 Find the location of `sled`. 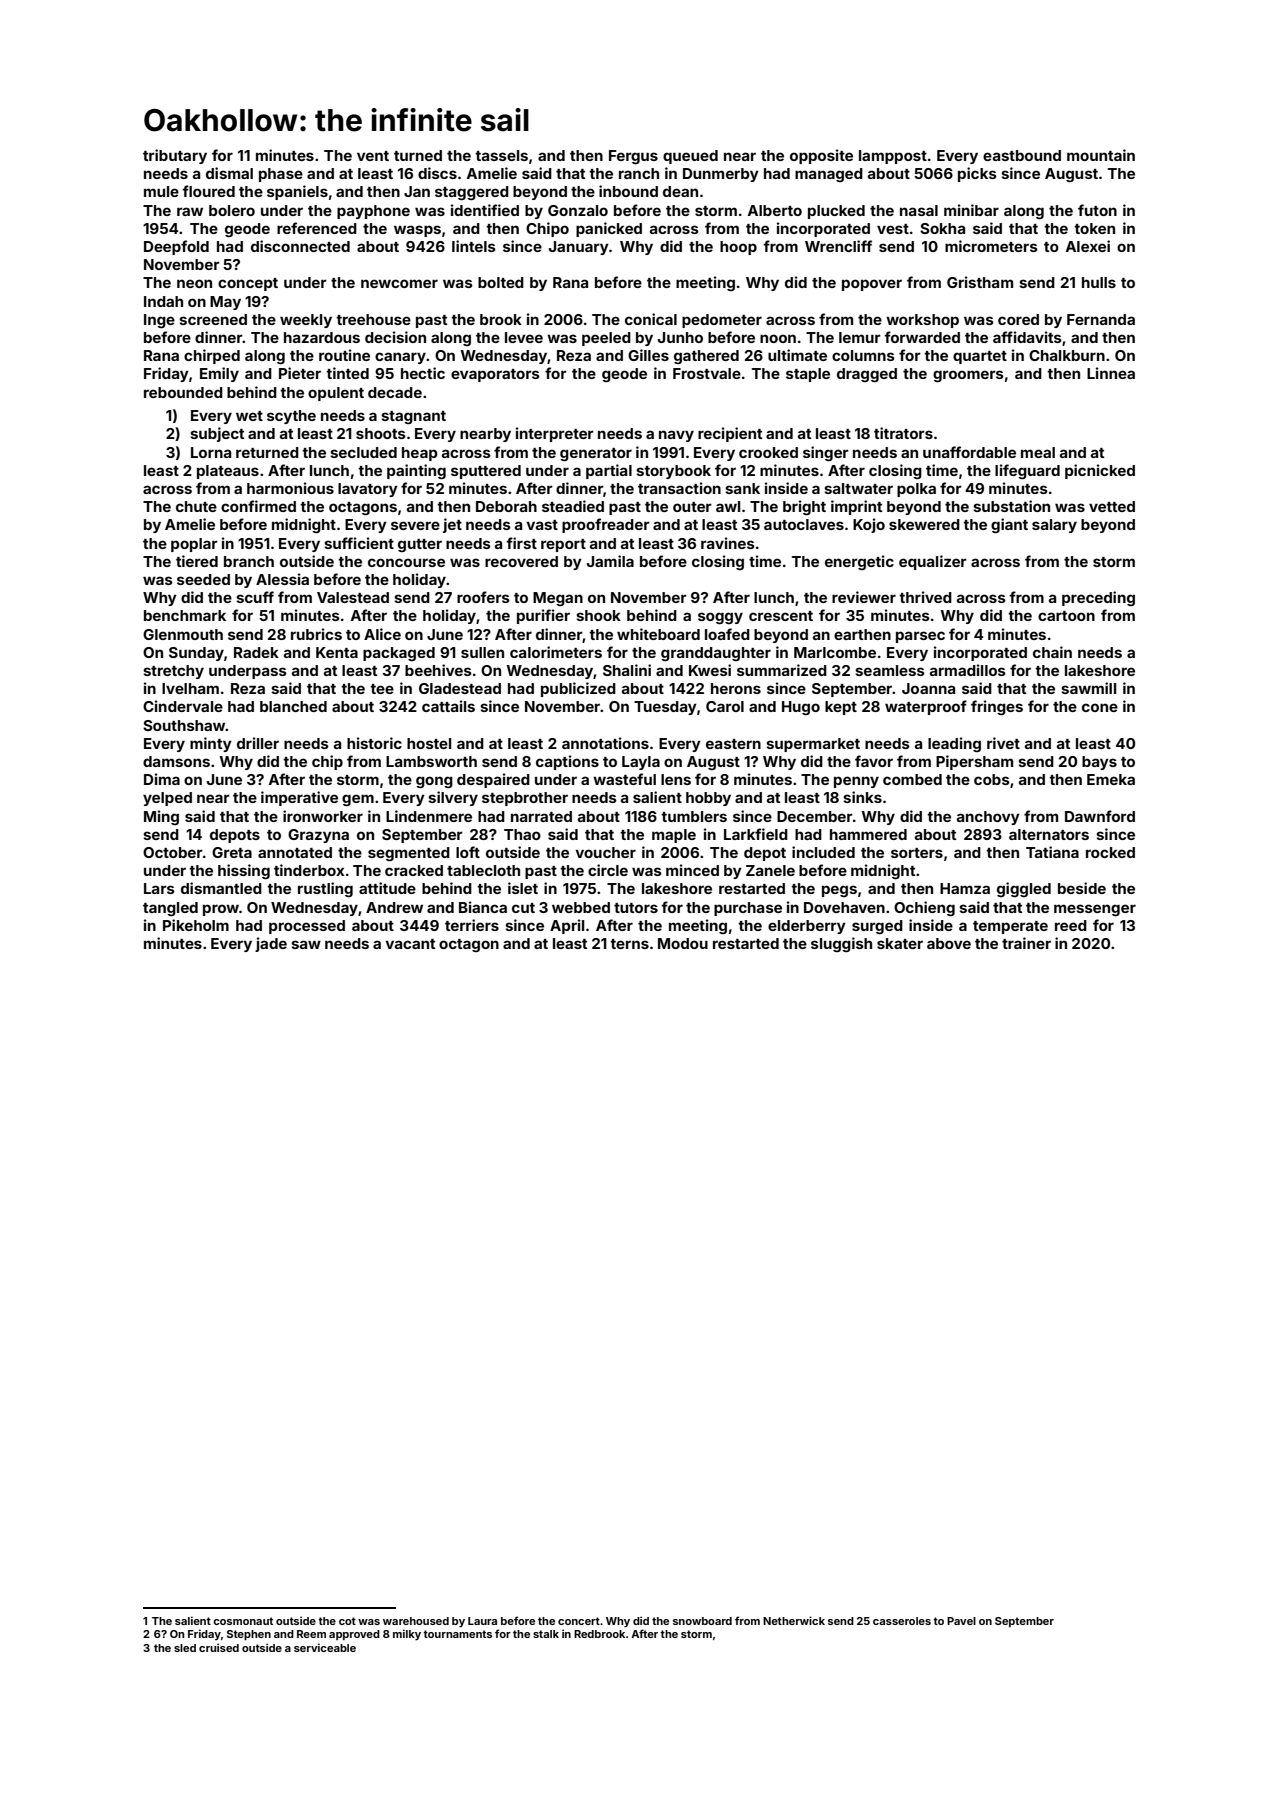

sled is located at coordinates (185, 1648).
